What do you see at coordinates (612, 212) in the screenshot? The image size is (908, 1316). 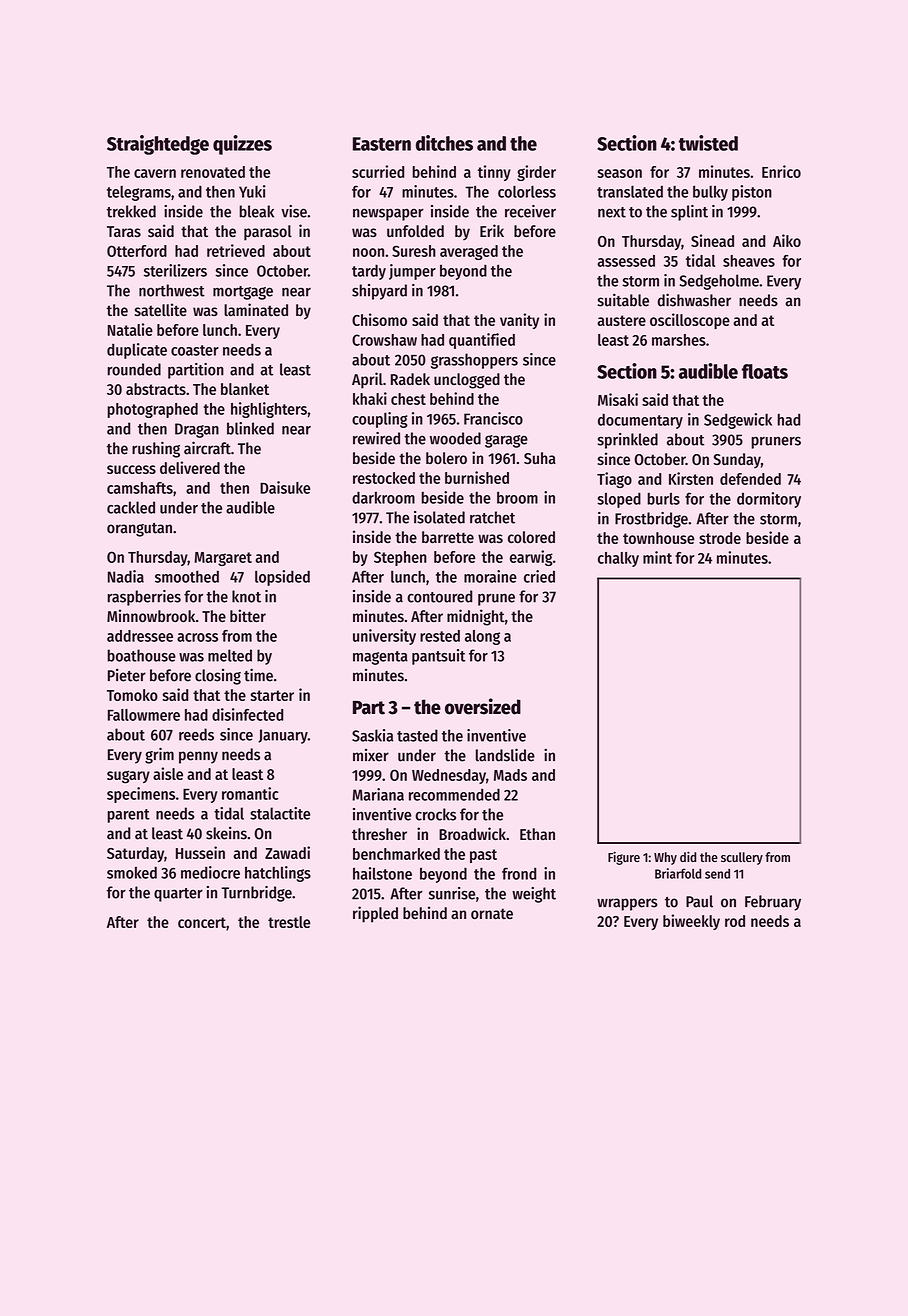 I see `next` at bounding box center [612, 212].
